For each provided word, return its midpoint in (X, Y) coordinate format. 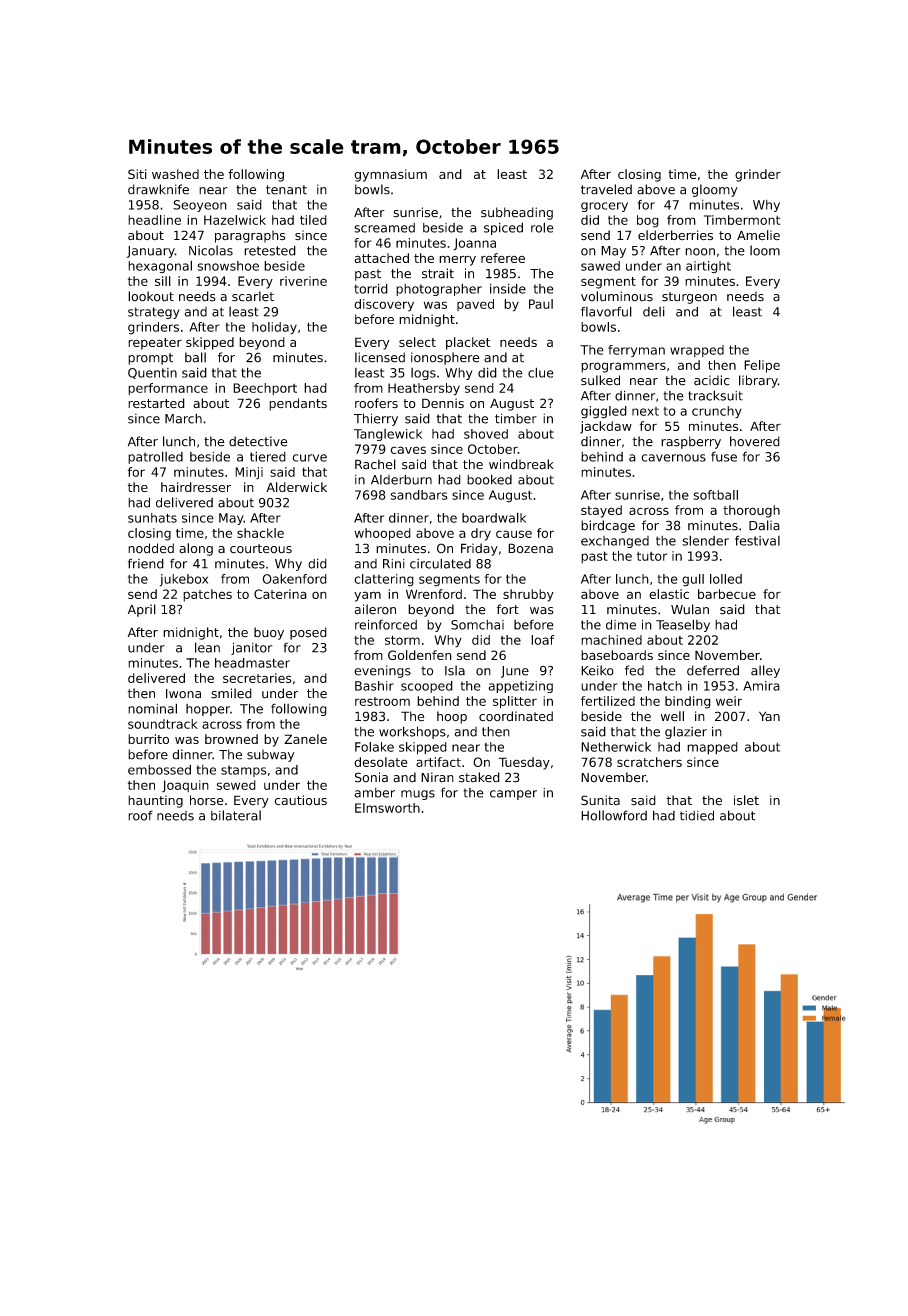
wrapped (697, 351)
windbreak (521, 464)
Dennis (443, 403)
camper (513, 795)
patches (207, 595)
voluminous (617, 296)
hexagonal (160, 266)
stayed (601, 511)
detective (258, 441)
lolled (726, 579)
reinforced (386, 624)
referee (503, 258)
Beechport (265, 389)
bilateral (236, 815)
